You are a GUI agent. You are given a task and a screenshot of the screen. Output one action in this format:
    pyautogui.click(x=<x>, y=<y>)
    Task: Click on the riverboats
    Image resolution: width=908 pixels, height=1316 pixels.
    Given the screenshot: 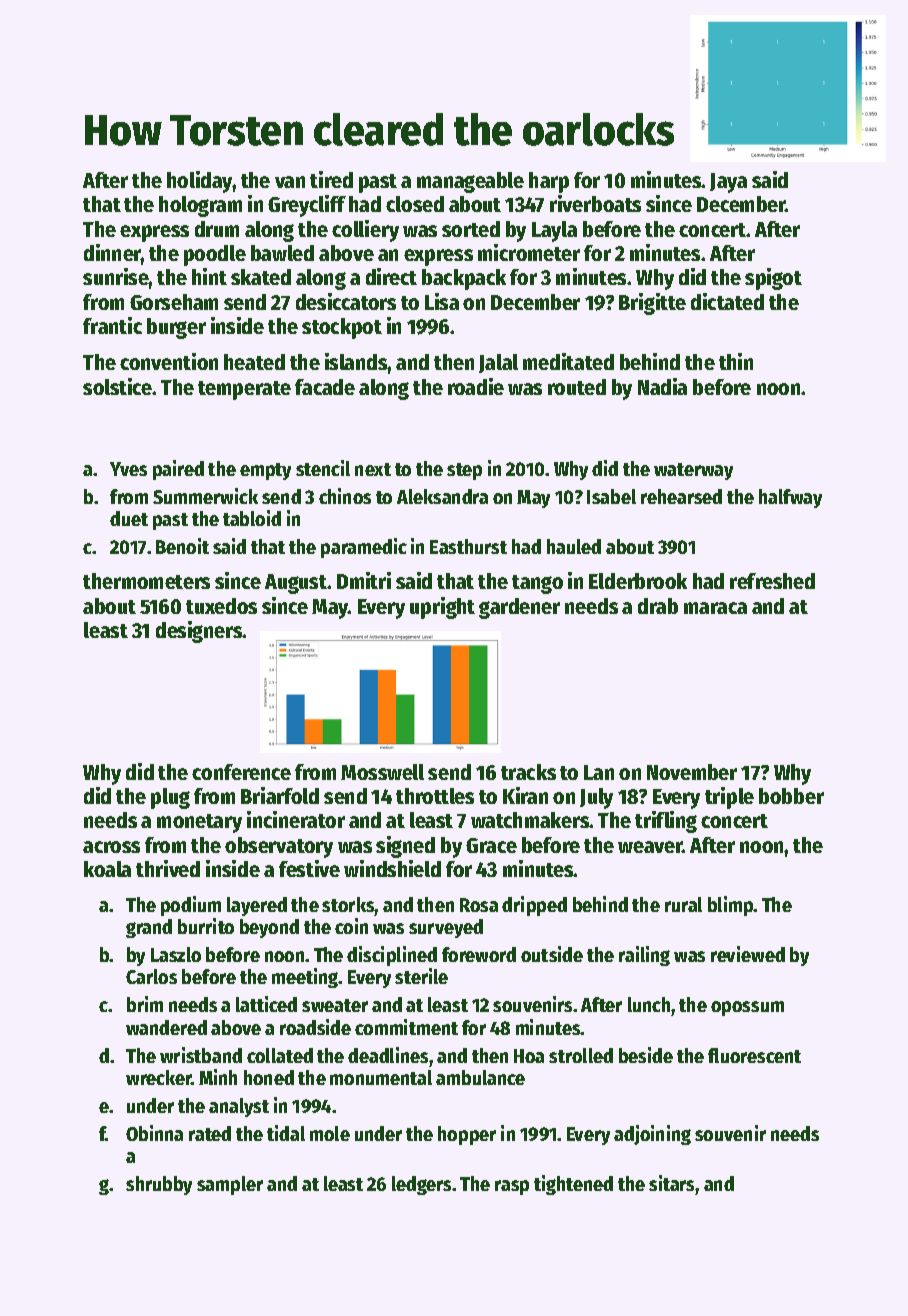 What is the action you would take?
    pyautogui.click(x=595, y=203)
